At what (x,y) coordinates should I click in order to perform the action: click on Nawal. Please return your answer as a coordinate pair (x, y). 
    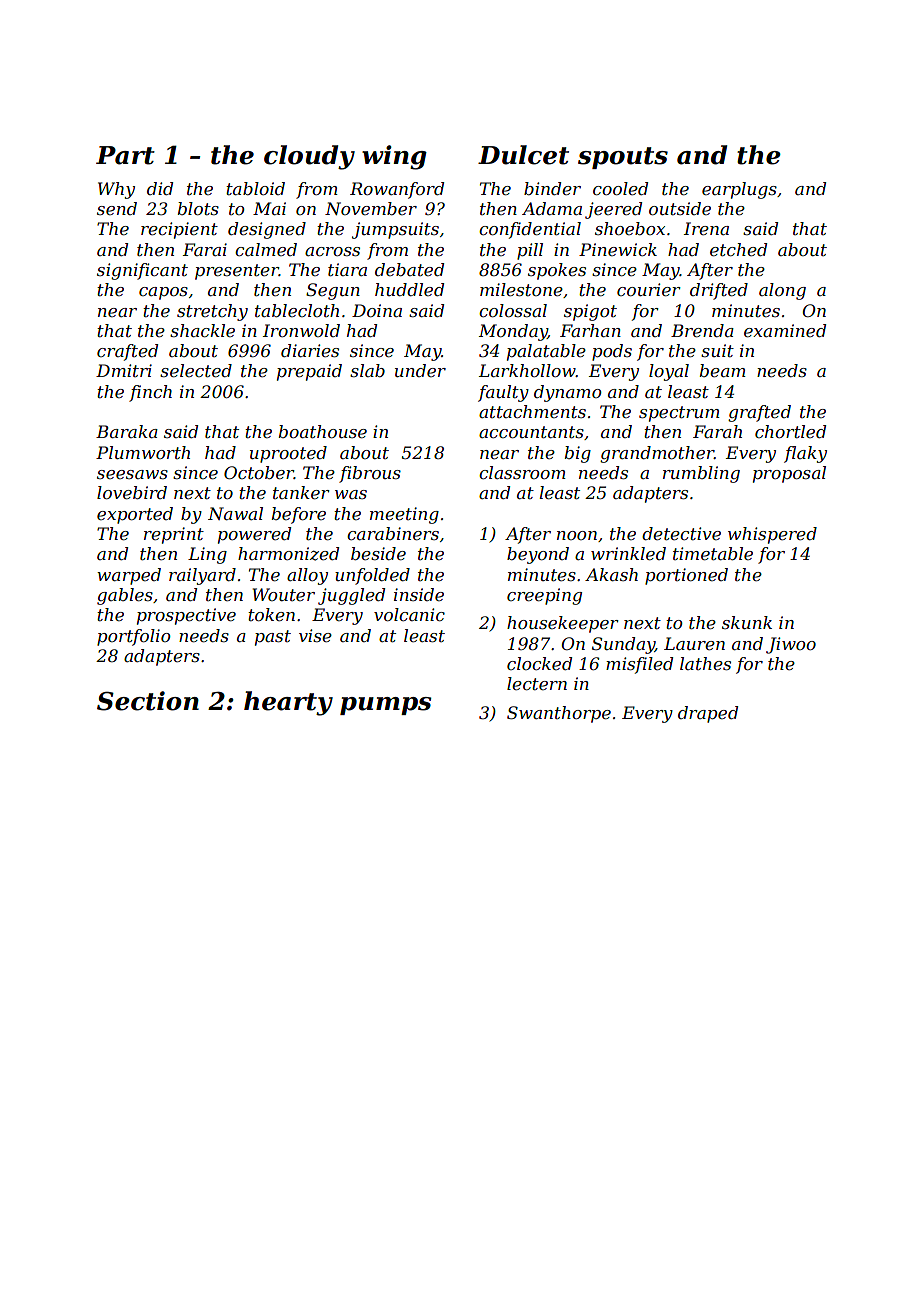
    Looking at the image, I should click on (235, 513).
